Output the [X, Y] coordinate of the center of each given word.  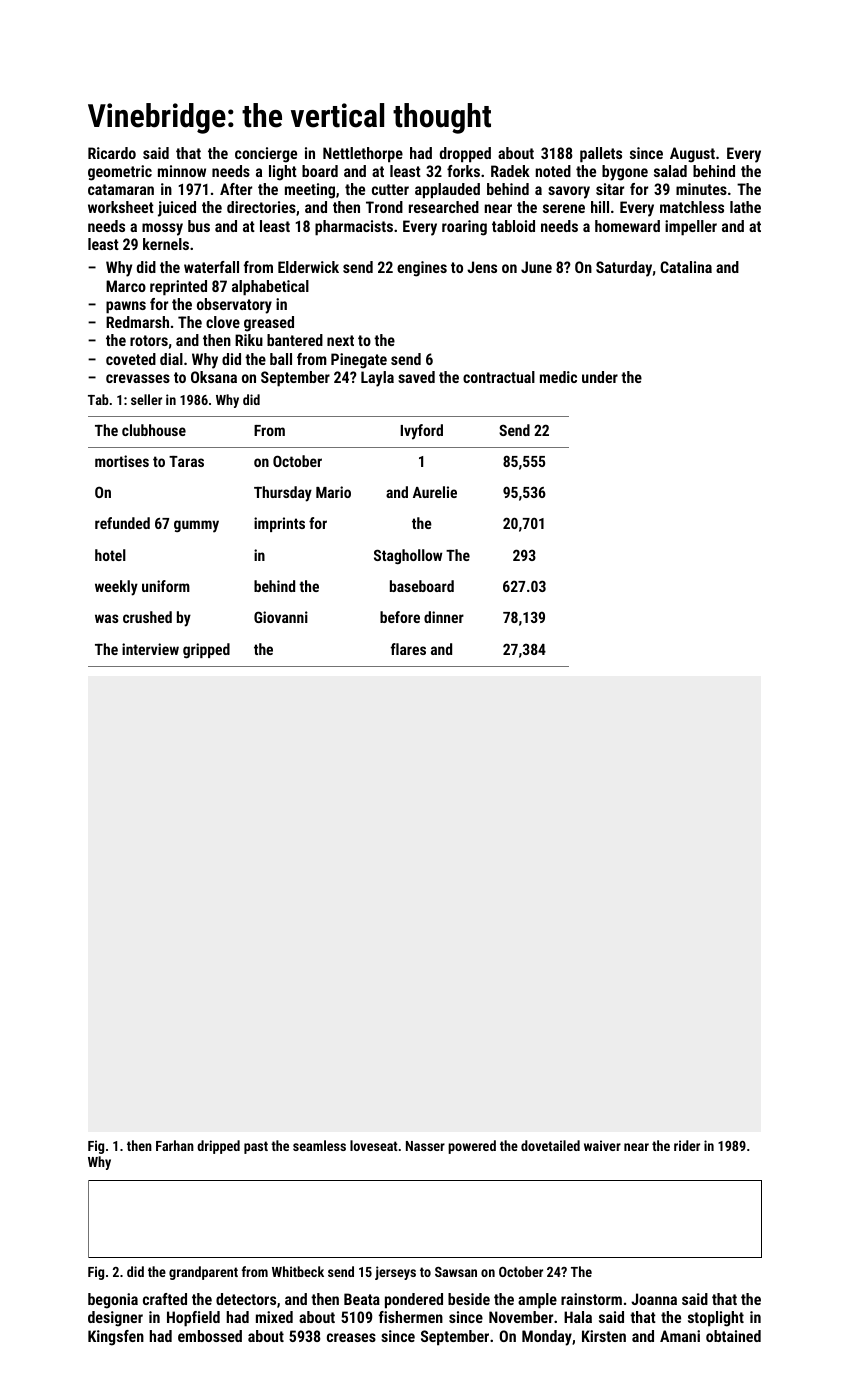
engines [422, 269]
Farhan [175, 1145]
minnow [182, 171]
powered [472, 1147]
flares [408, 649]
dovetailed [550, 1145]
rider [687, 1145]
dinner [444, 617]
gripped [206, 650]
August [692, 155]
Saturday [624, 269]
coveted [131, 359]
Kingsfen [116, 1338]
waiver [602, 1145]
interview [150, 649]
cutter [390, 189]
